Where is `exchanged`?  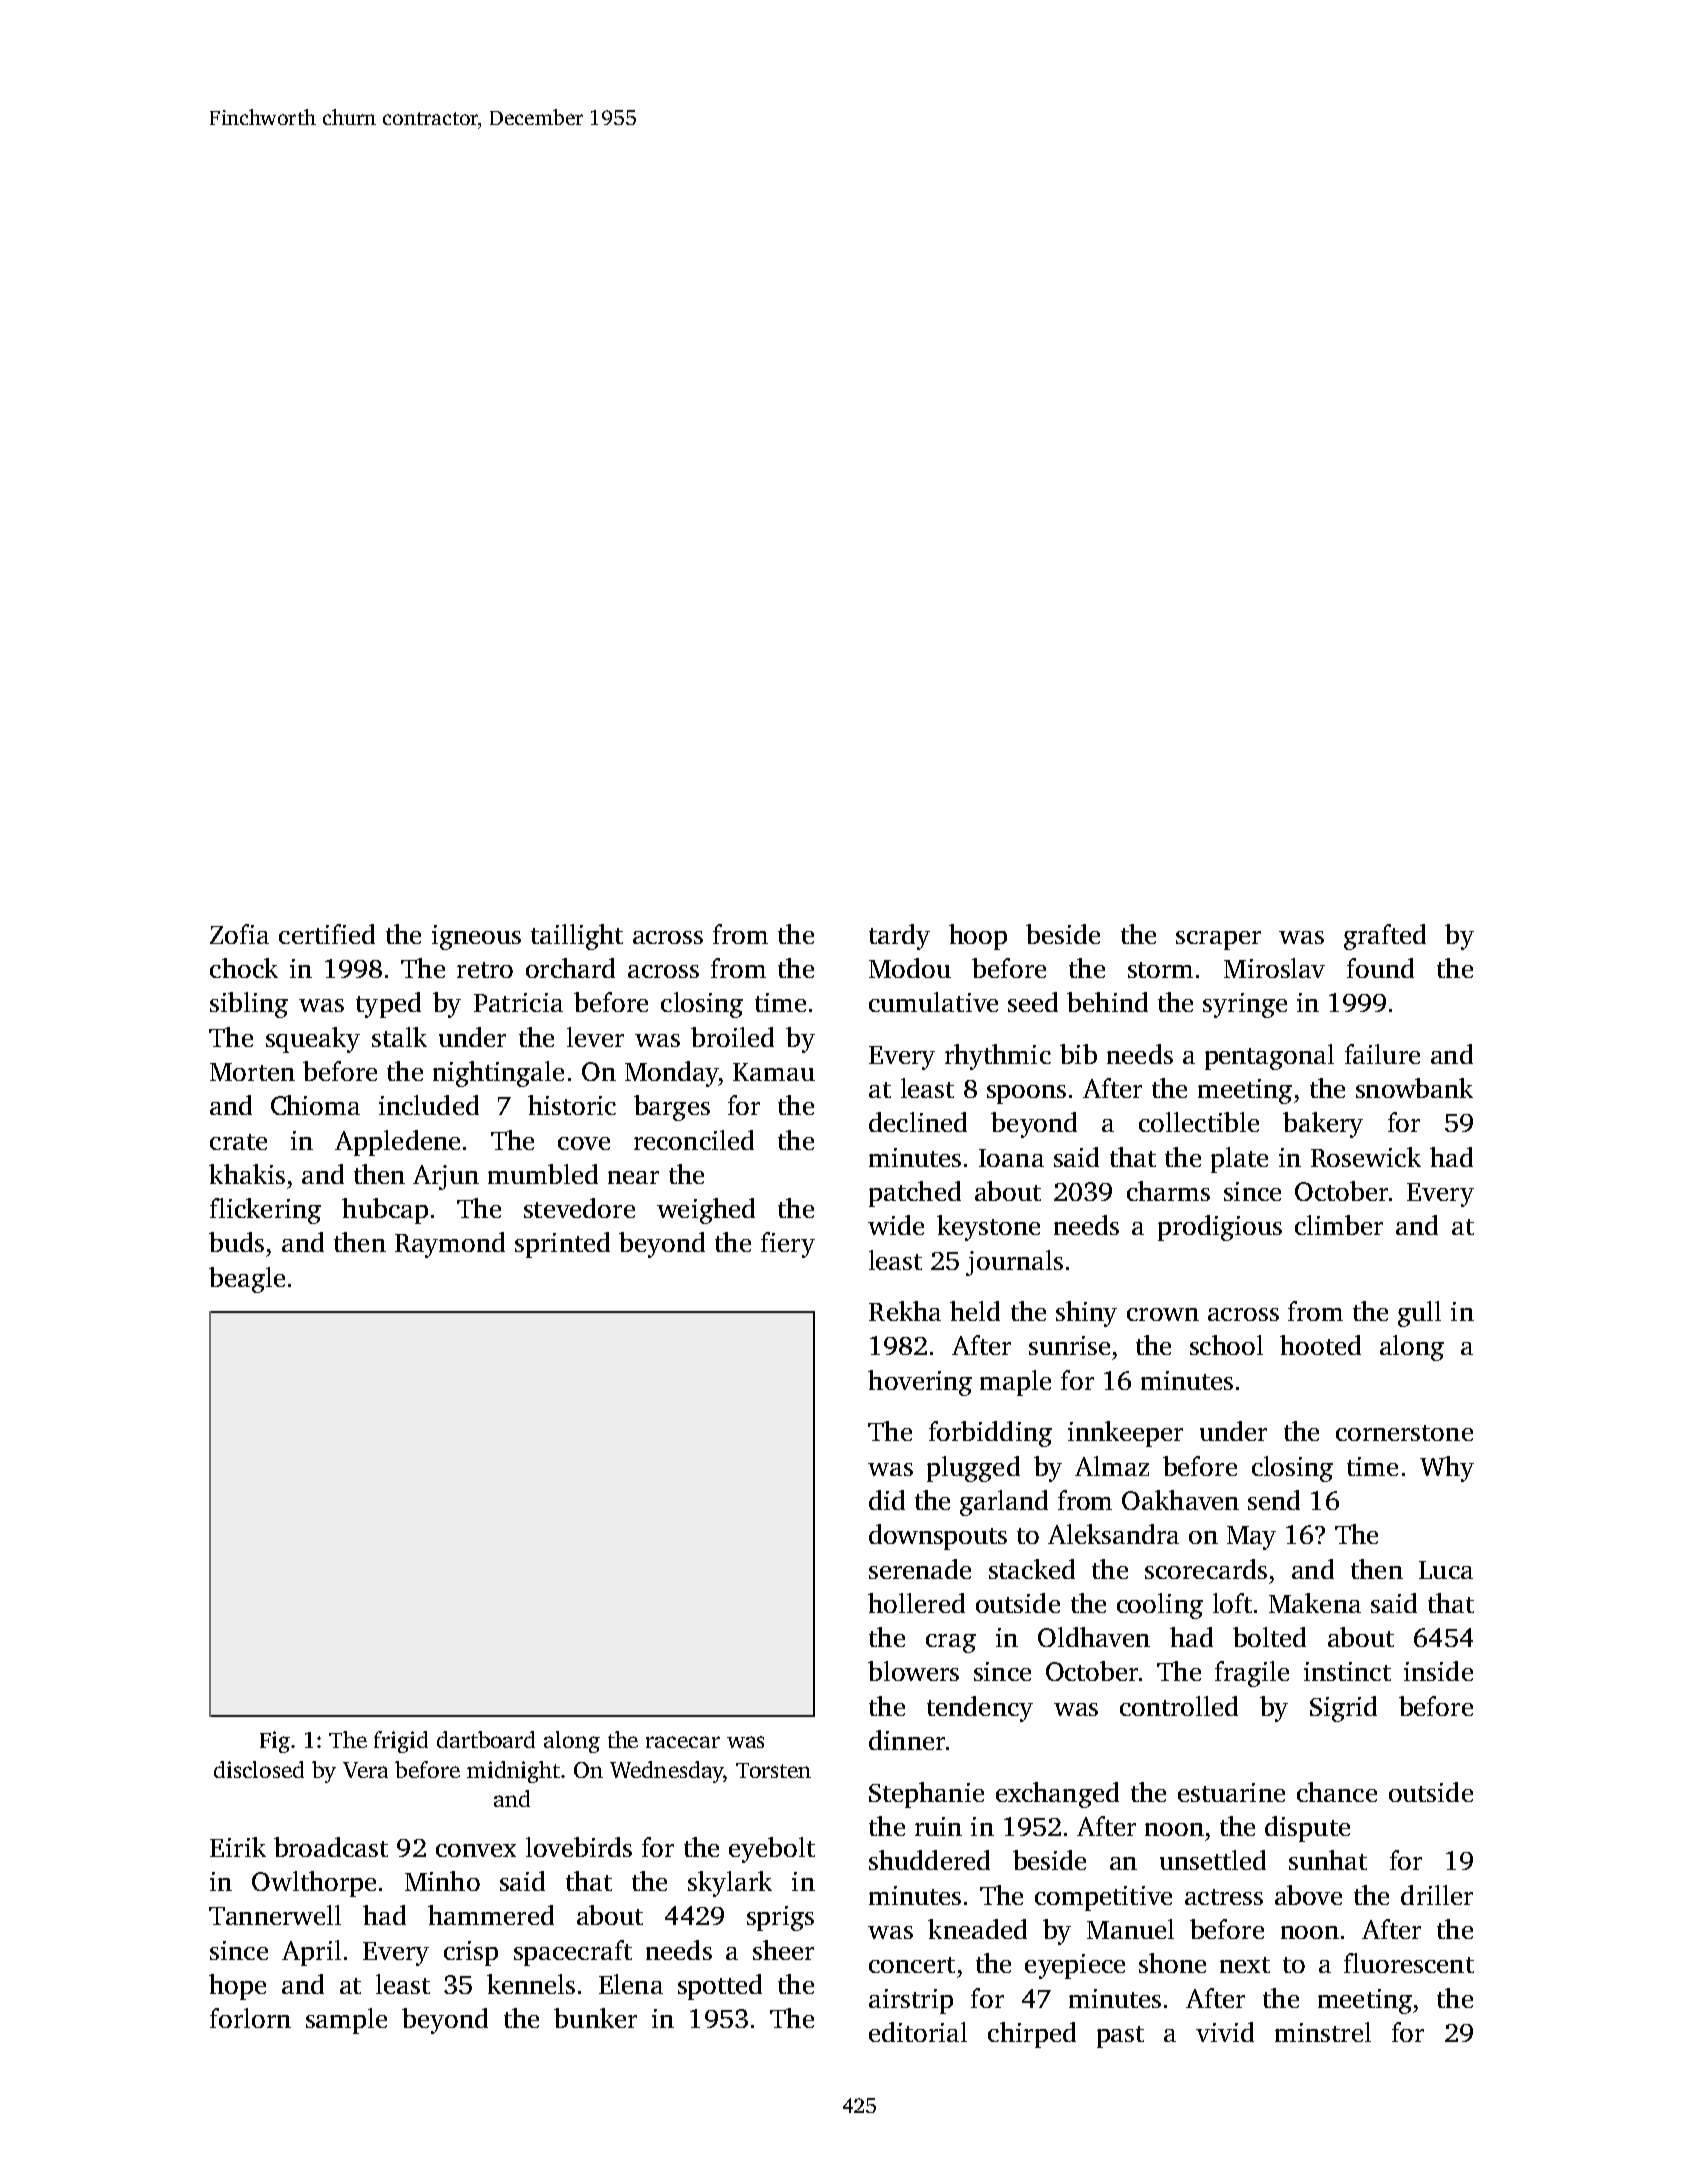 exchanged is located at coordinates (1057, 1795).
